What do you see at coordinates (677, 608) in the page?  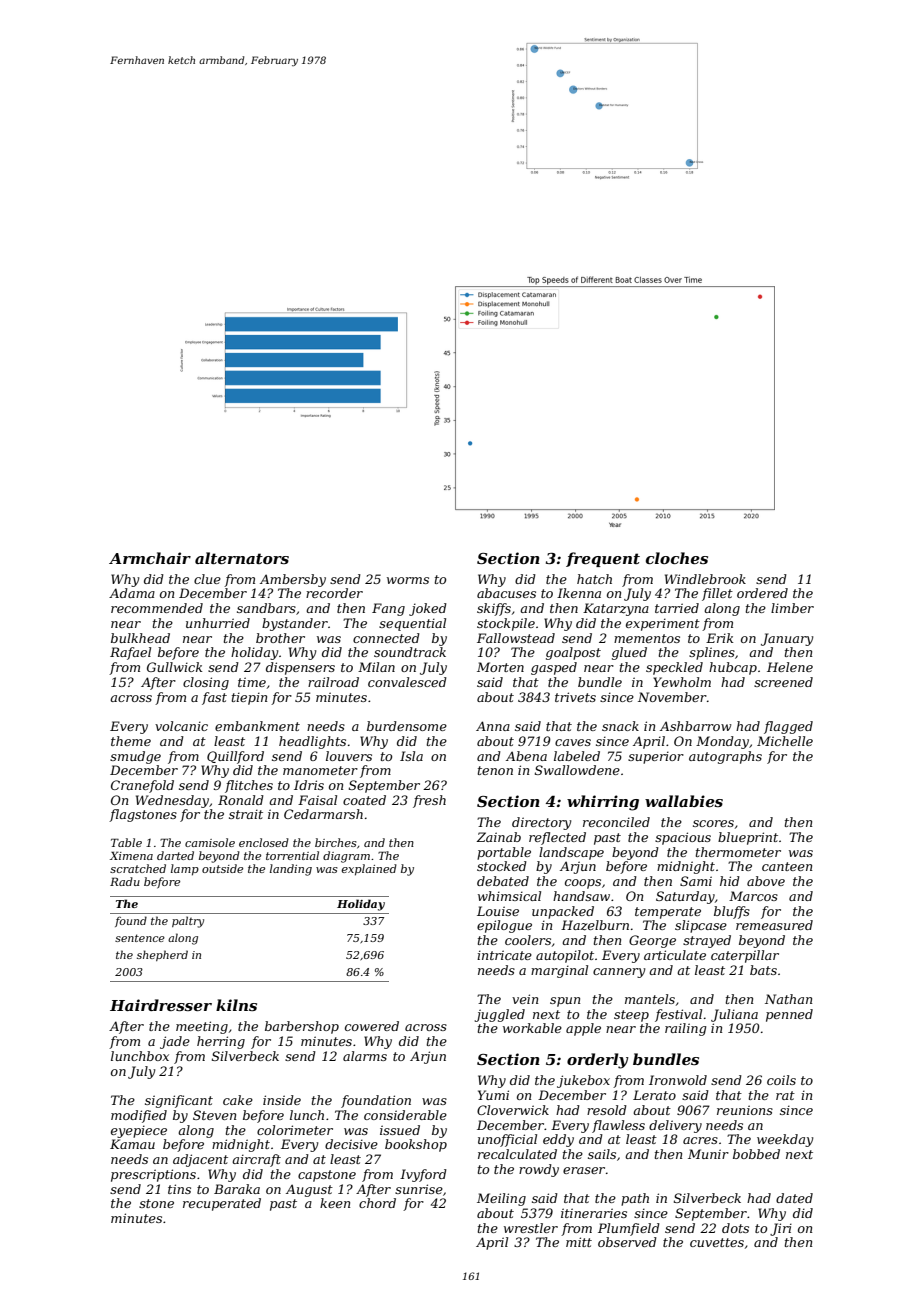 I see `tarried` at bounding box center [677, 608].
